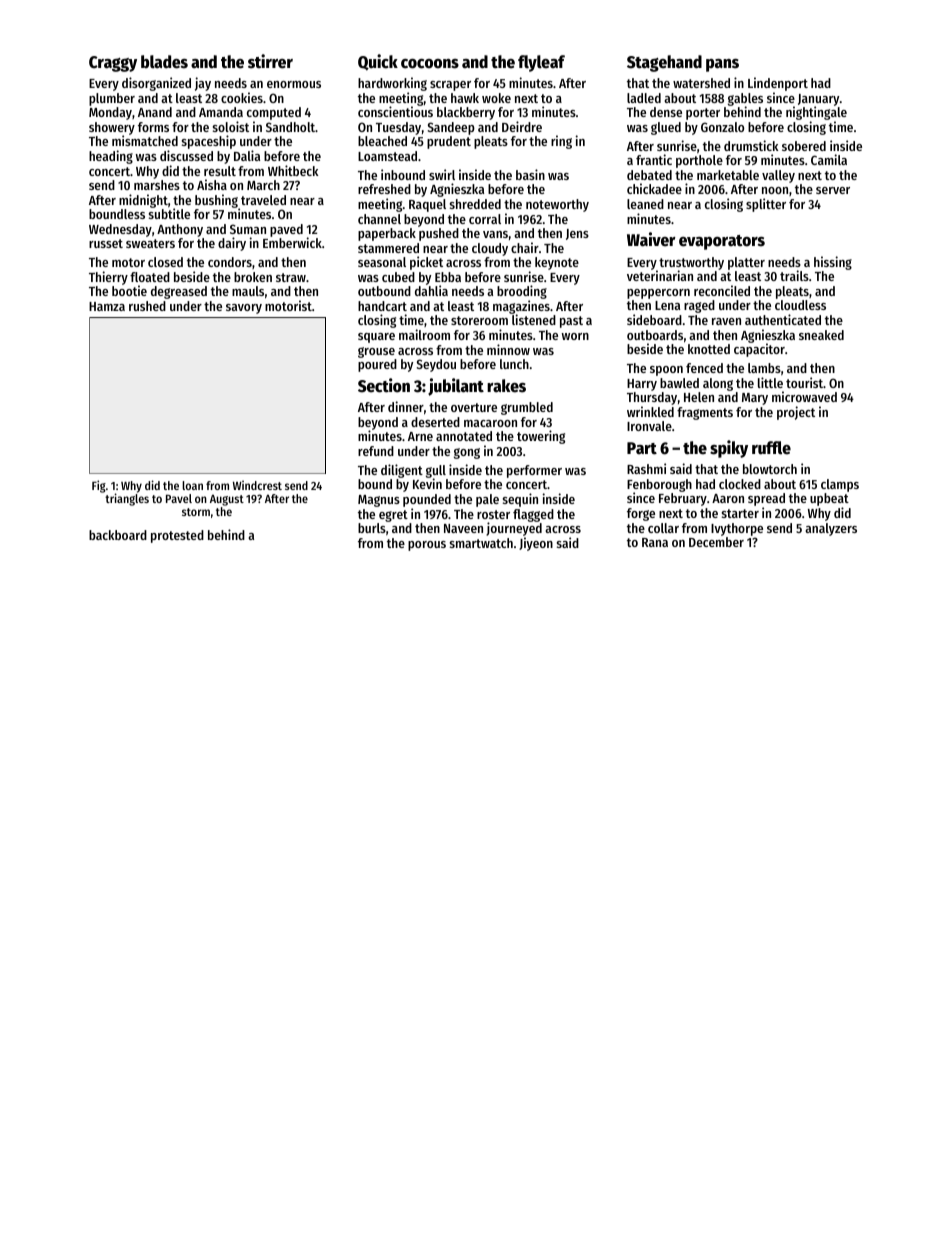 The image size is (952, 1233). I want to click on grouse, so click(376, 352).
